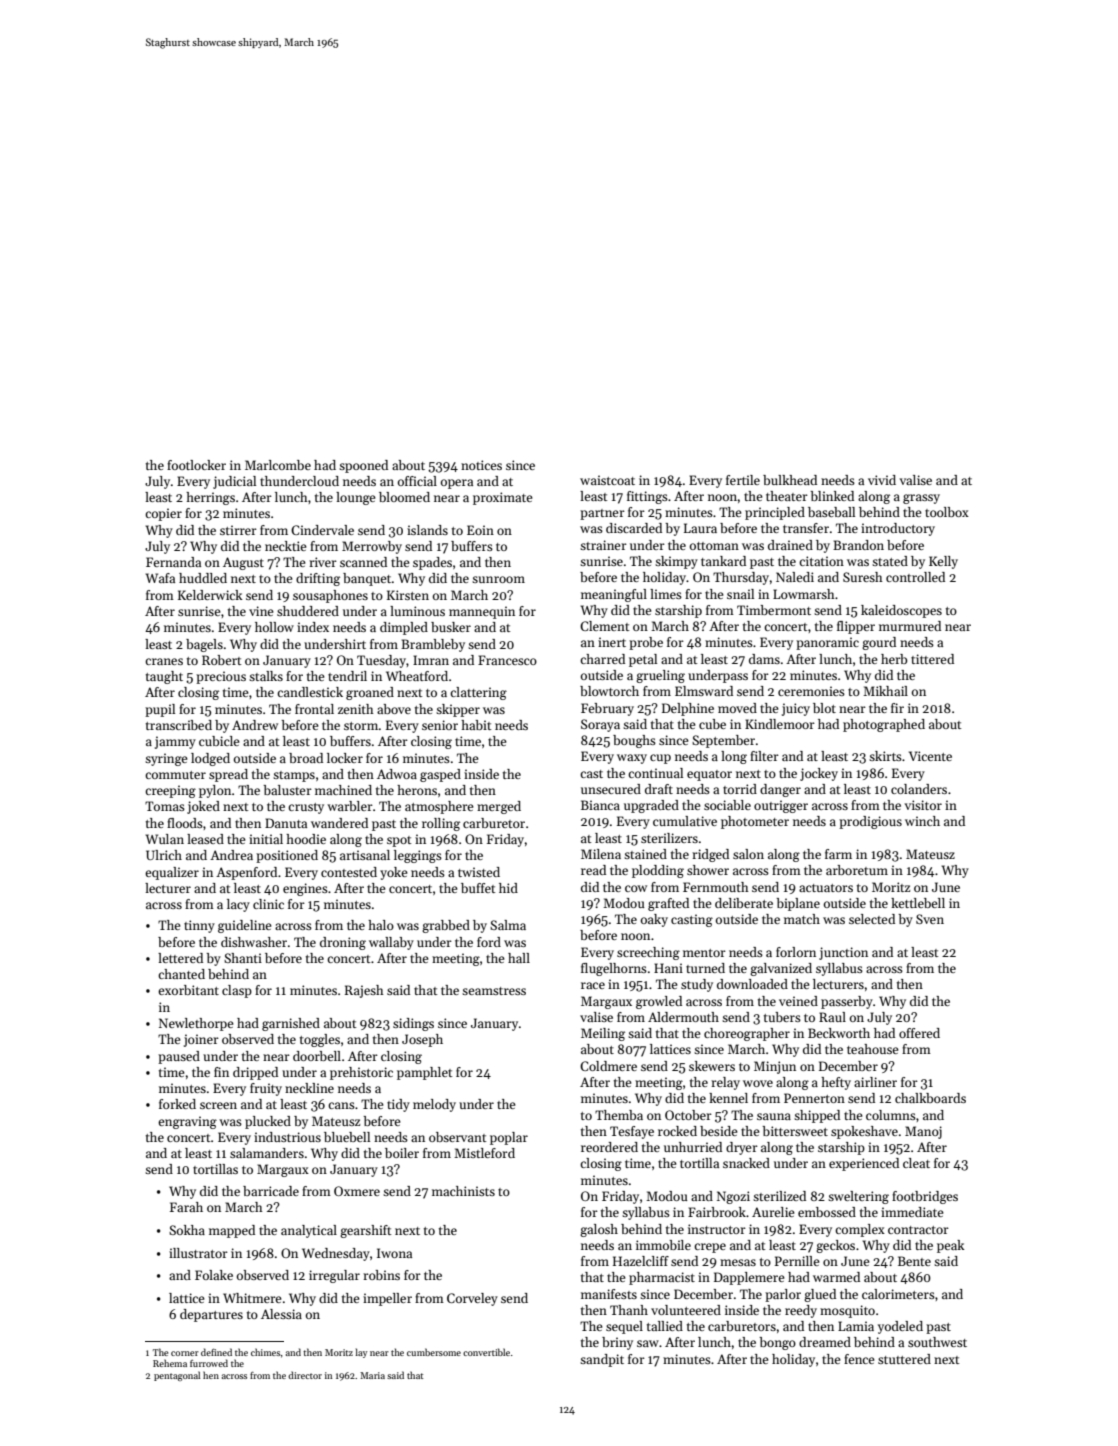  I want to click on strainer, so click(603, 545).
